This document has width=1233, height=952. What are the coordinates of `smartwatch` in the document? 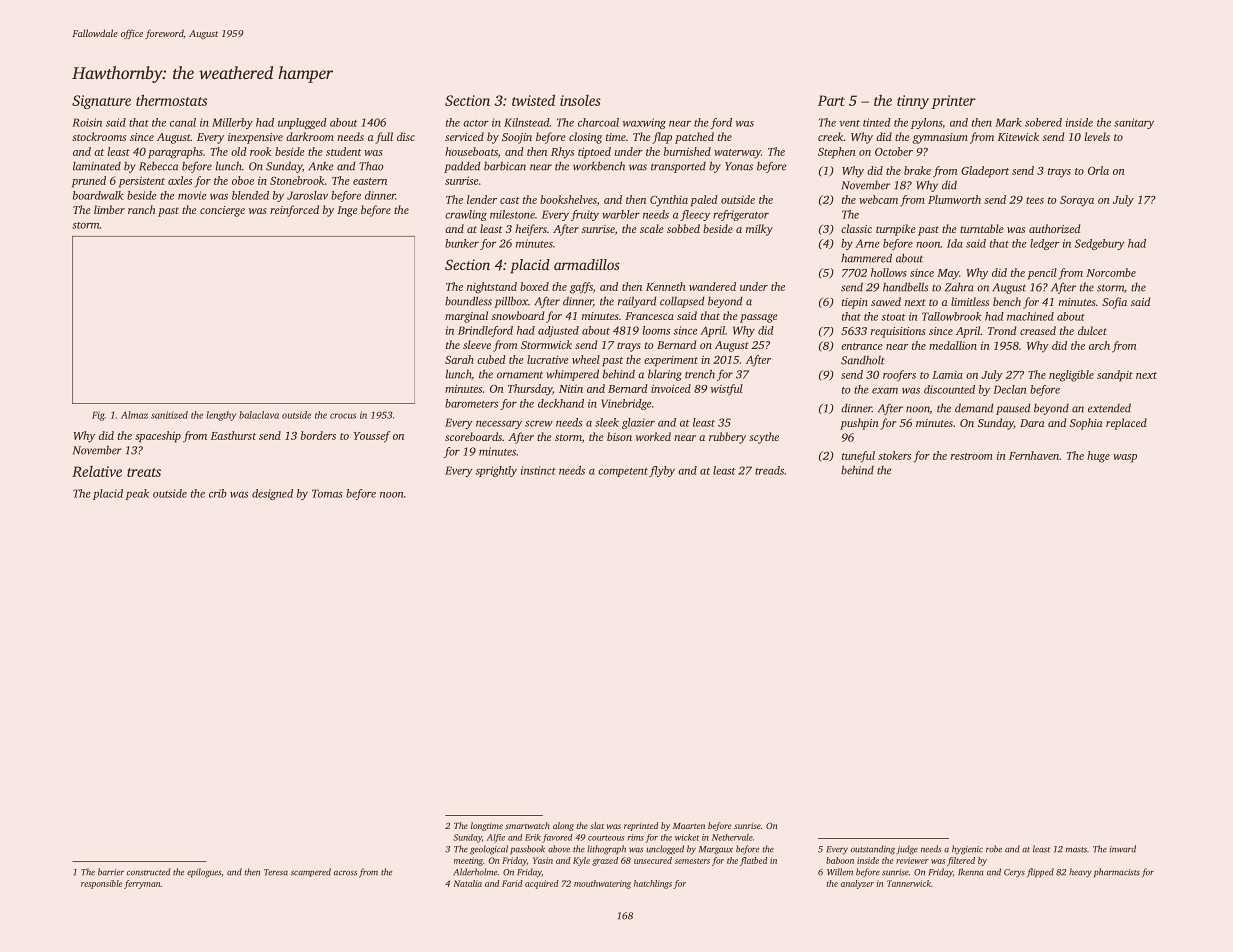 It's located at (527, 825).
